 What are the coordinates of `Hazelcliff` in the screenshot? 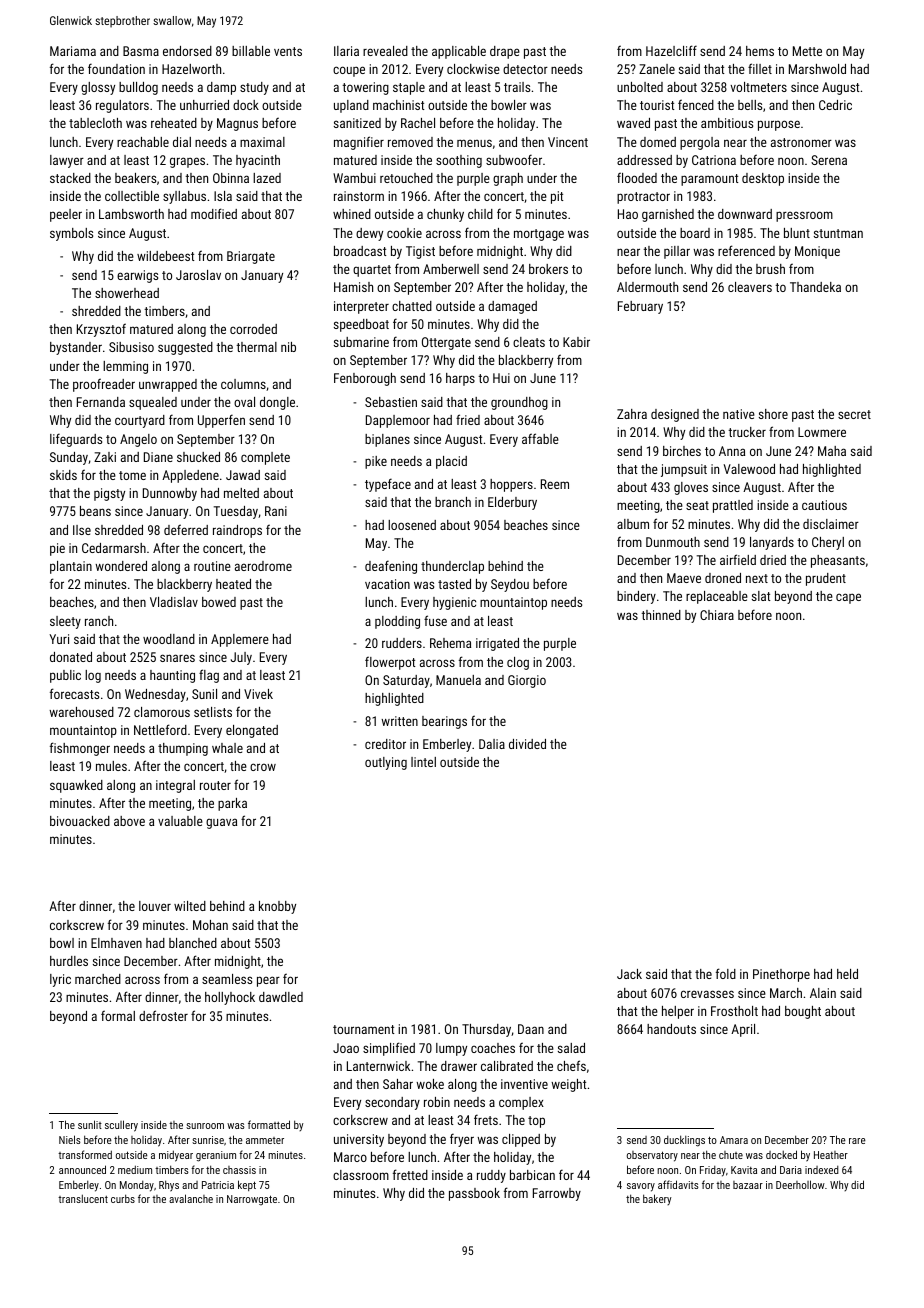 It's located at (671, 50).
